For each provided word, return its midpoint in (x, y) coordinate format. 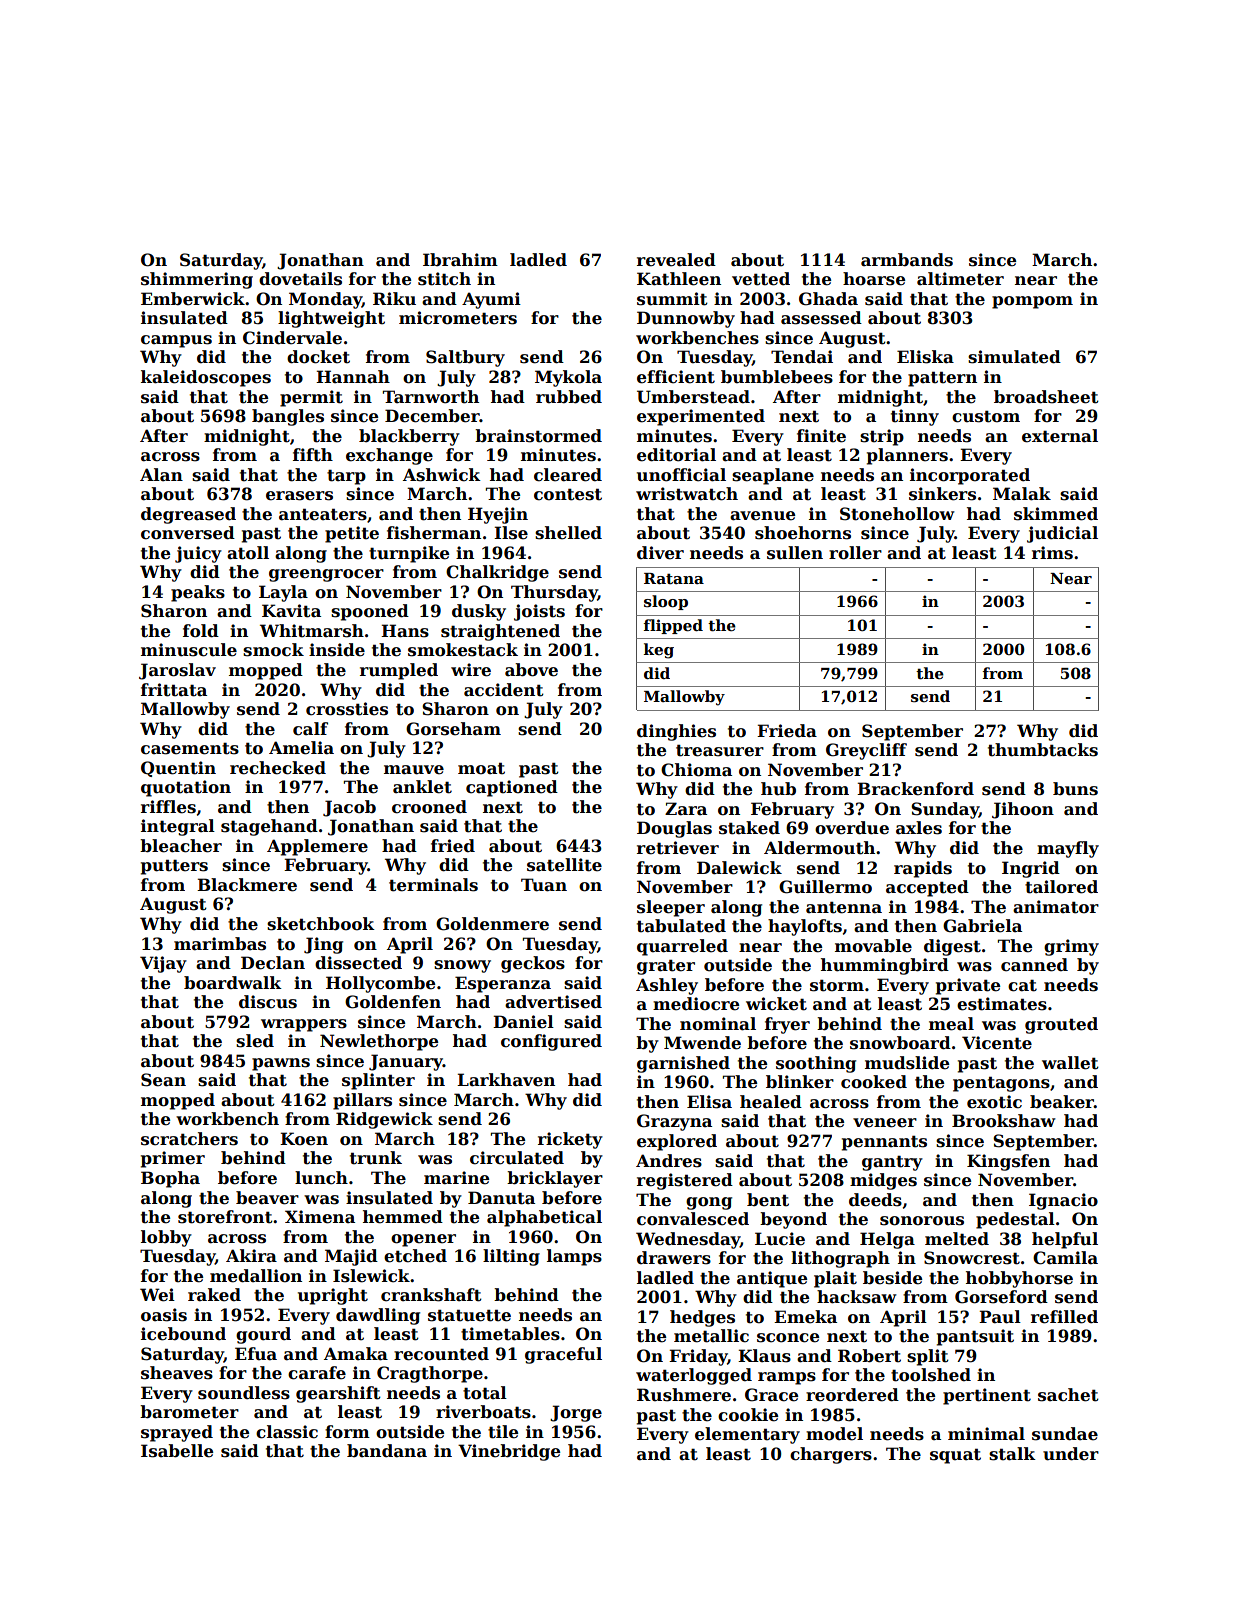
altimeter (960, 279)
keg (659, 651)
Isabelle (177, 1451)
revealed (676, 260)
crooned (429, 807)
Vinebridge (509, 1452)
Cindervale (292, 338)
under (1071, 1454)
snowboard (900, 1043)
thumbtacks (1043, 750)
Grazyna (674, 1122)
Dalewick (739, 868)
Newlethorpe (379, 1042)
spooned (370, 612)
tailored (1061, 887)
